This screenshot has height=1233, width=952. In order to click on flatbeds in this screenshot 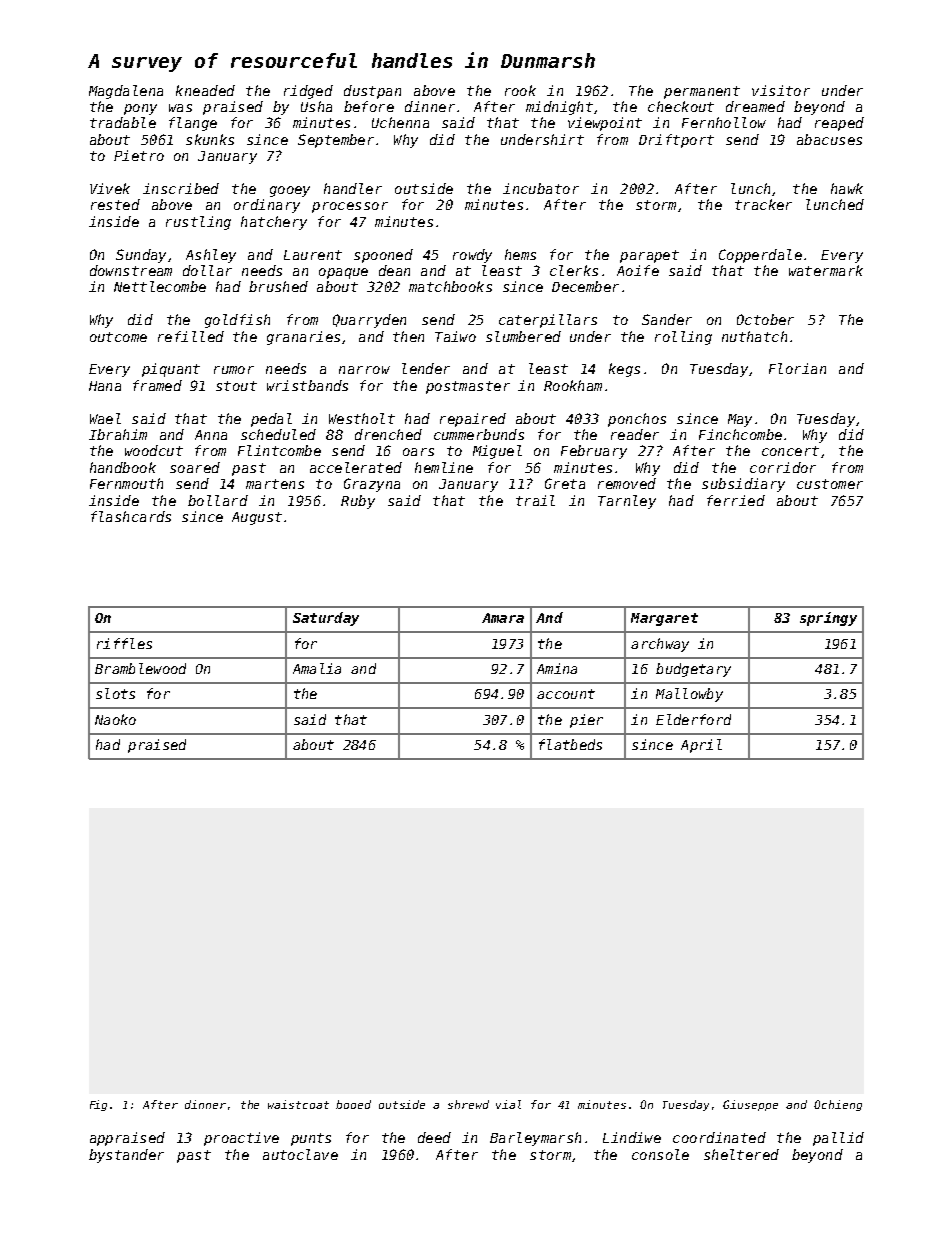, I will do `click(570, 744)`.
